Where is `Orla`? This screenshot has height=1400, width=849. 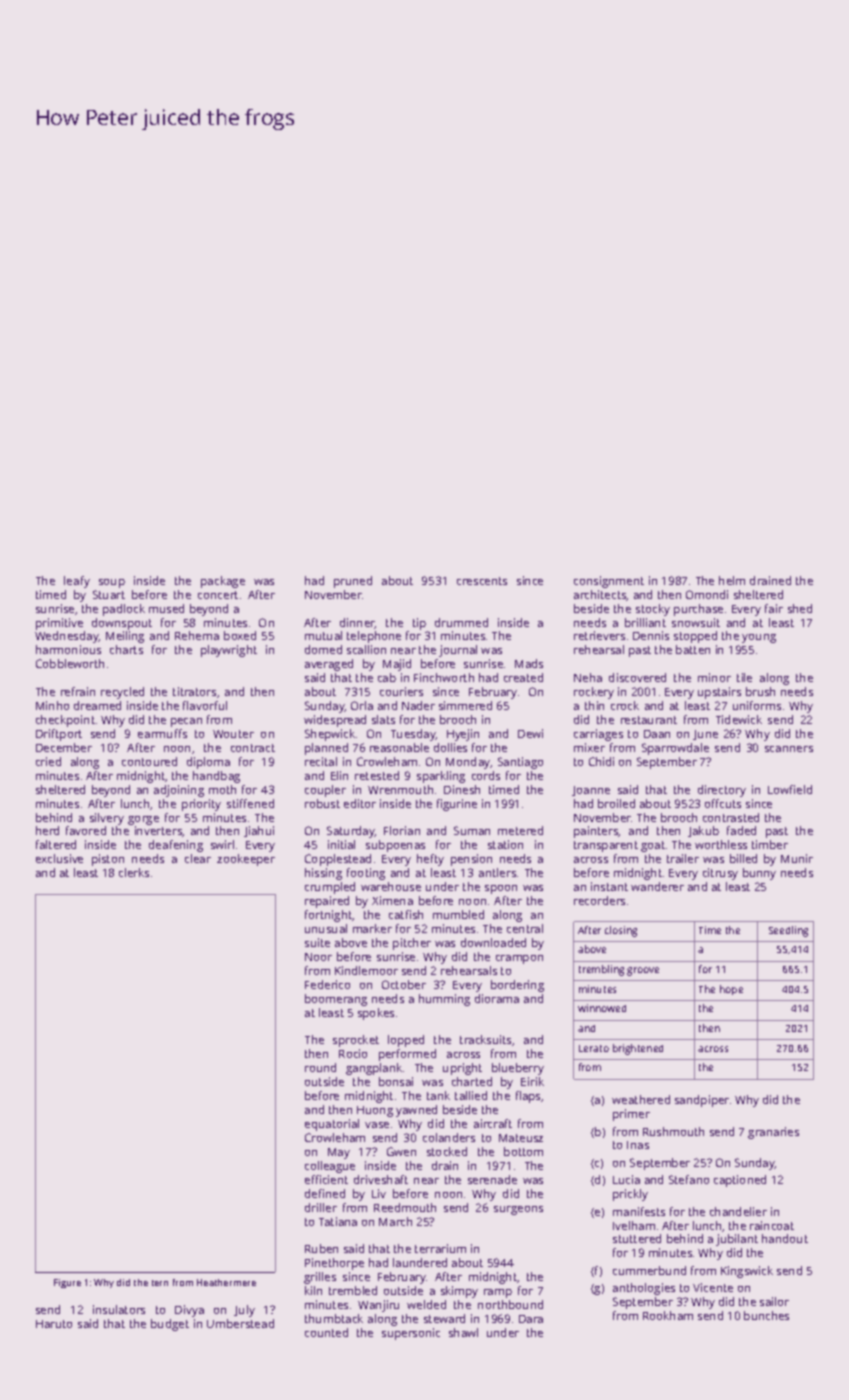 Orla is located at coordinates (362, 705).
